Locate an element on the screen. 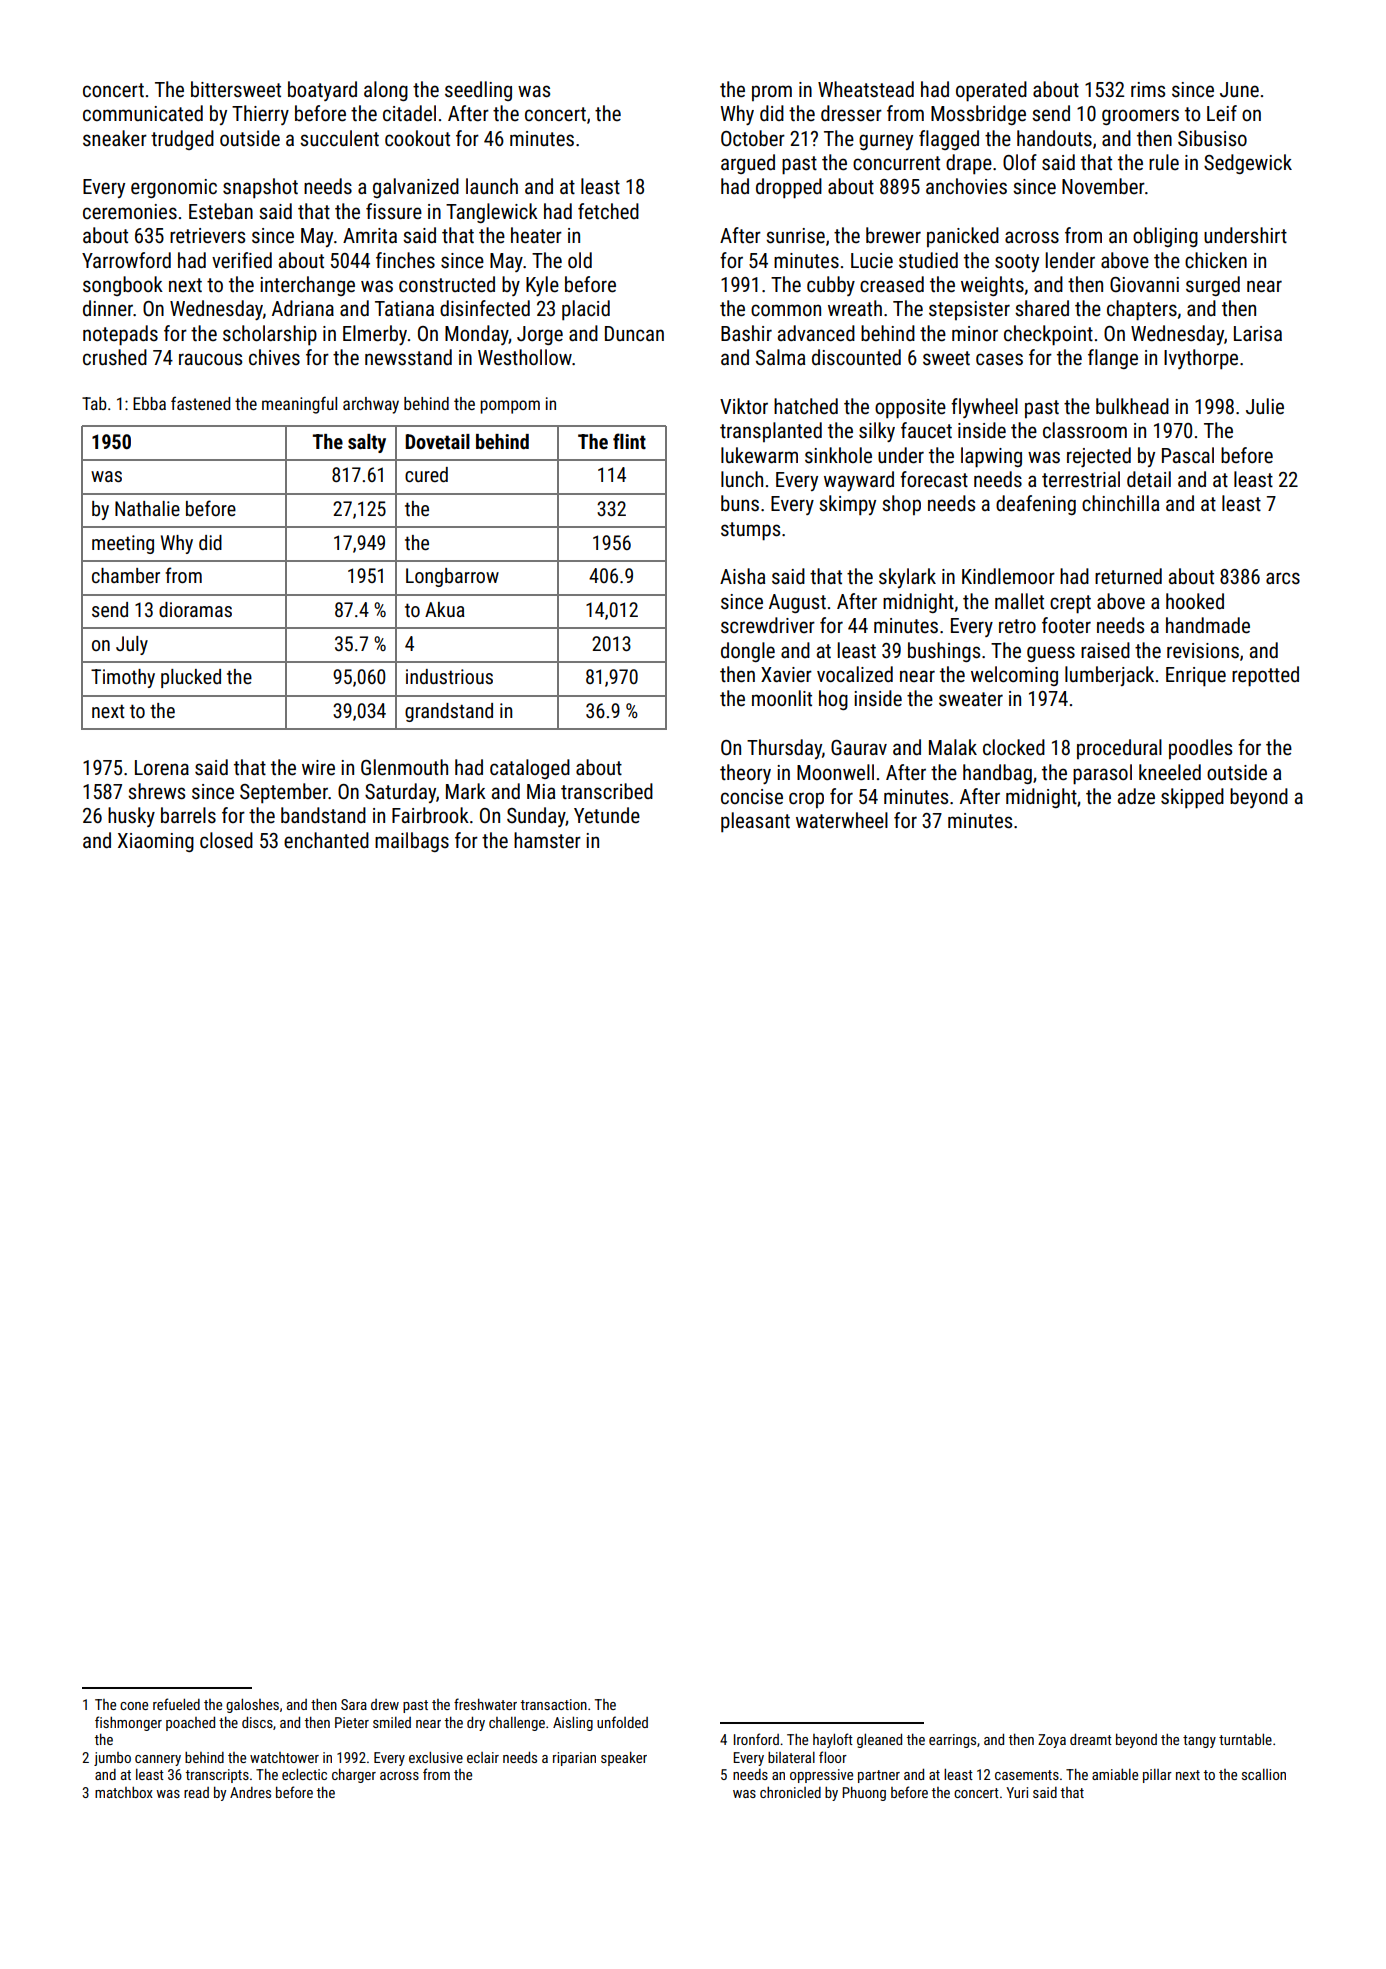 The image size is (1386, 1969). skipped is located at coordinates (1192, 798).
